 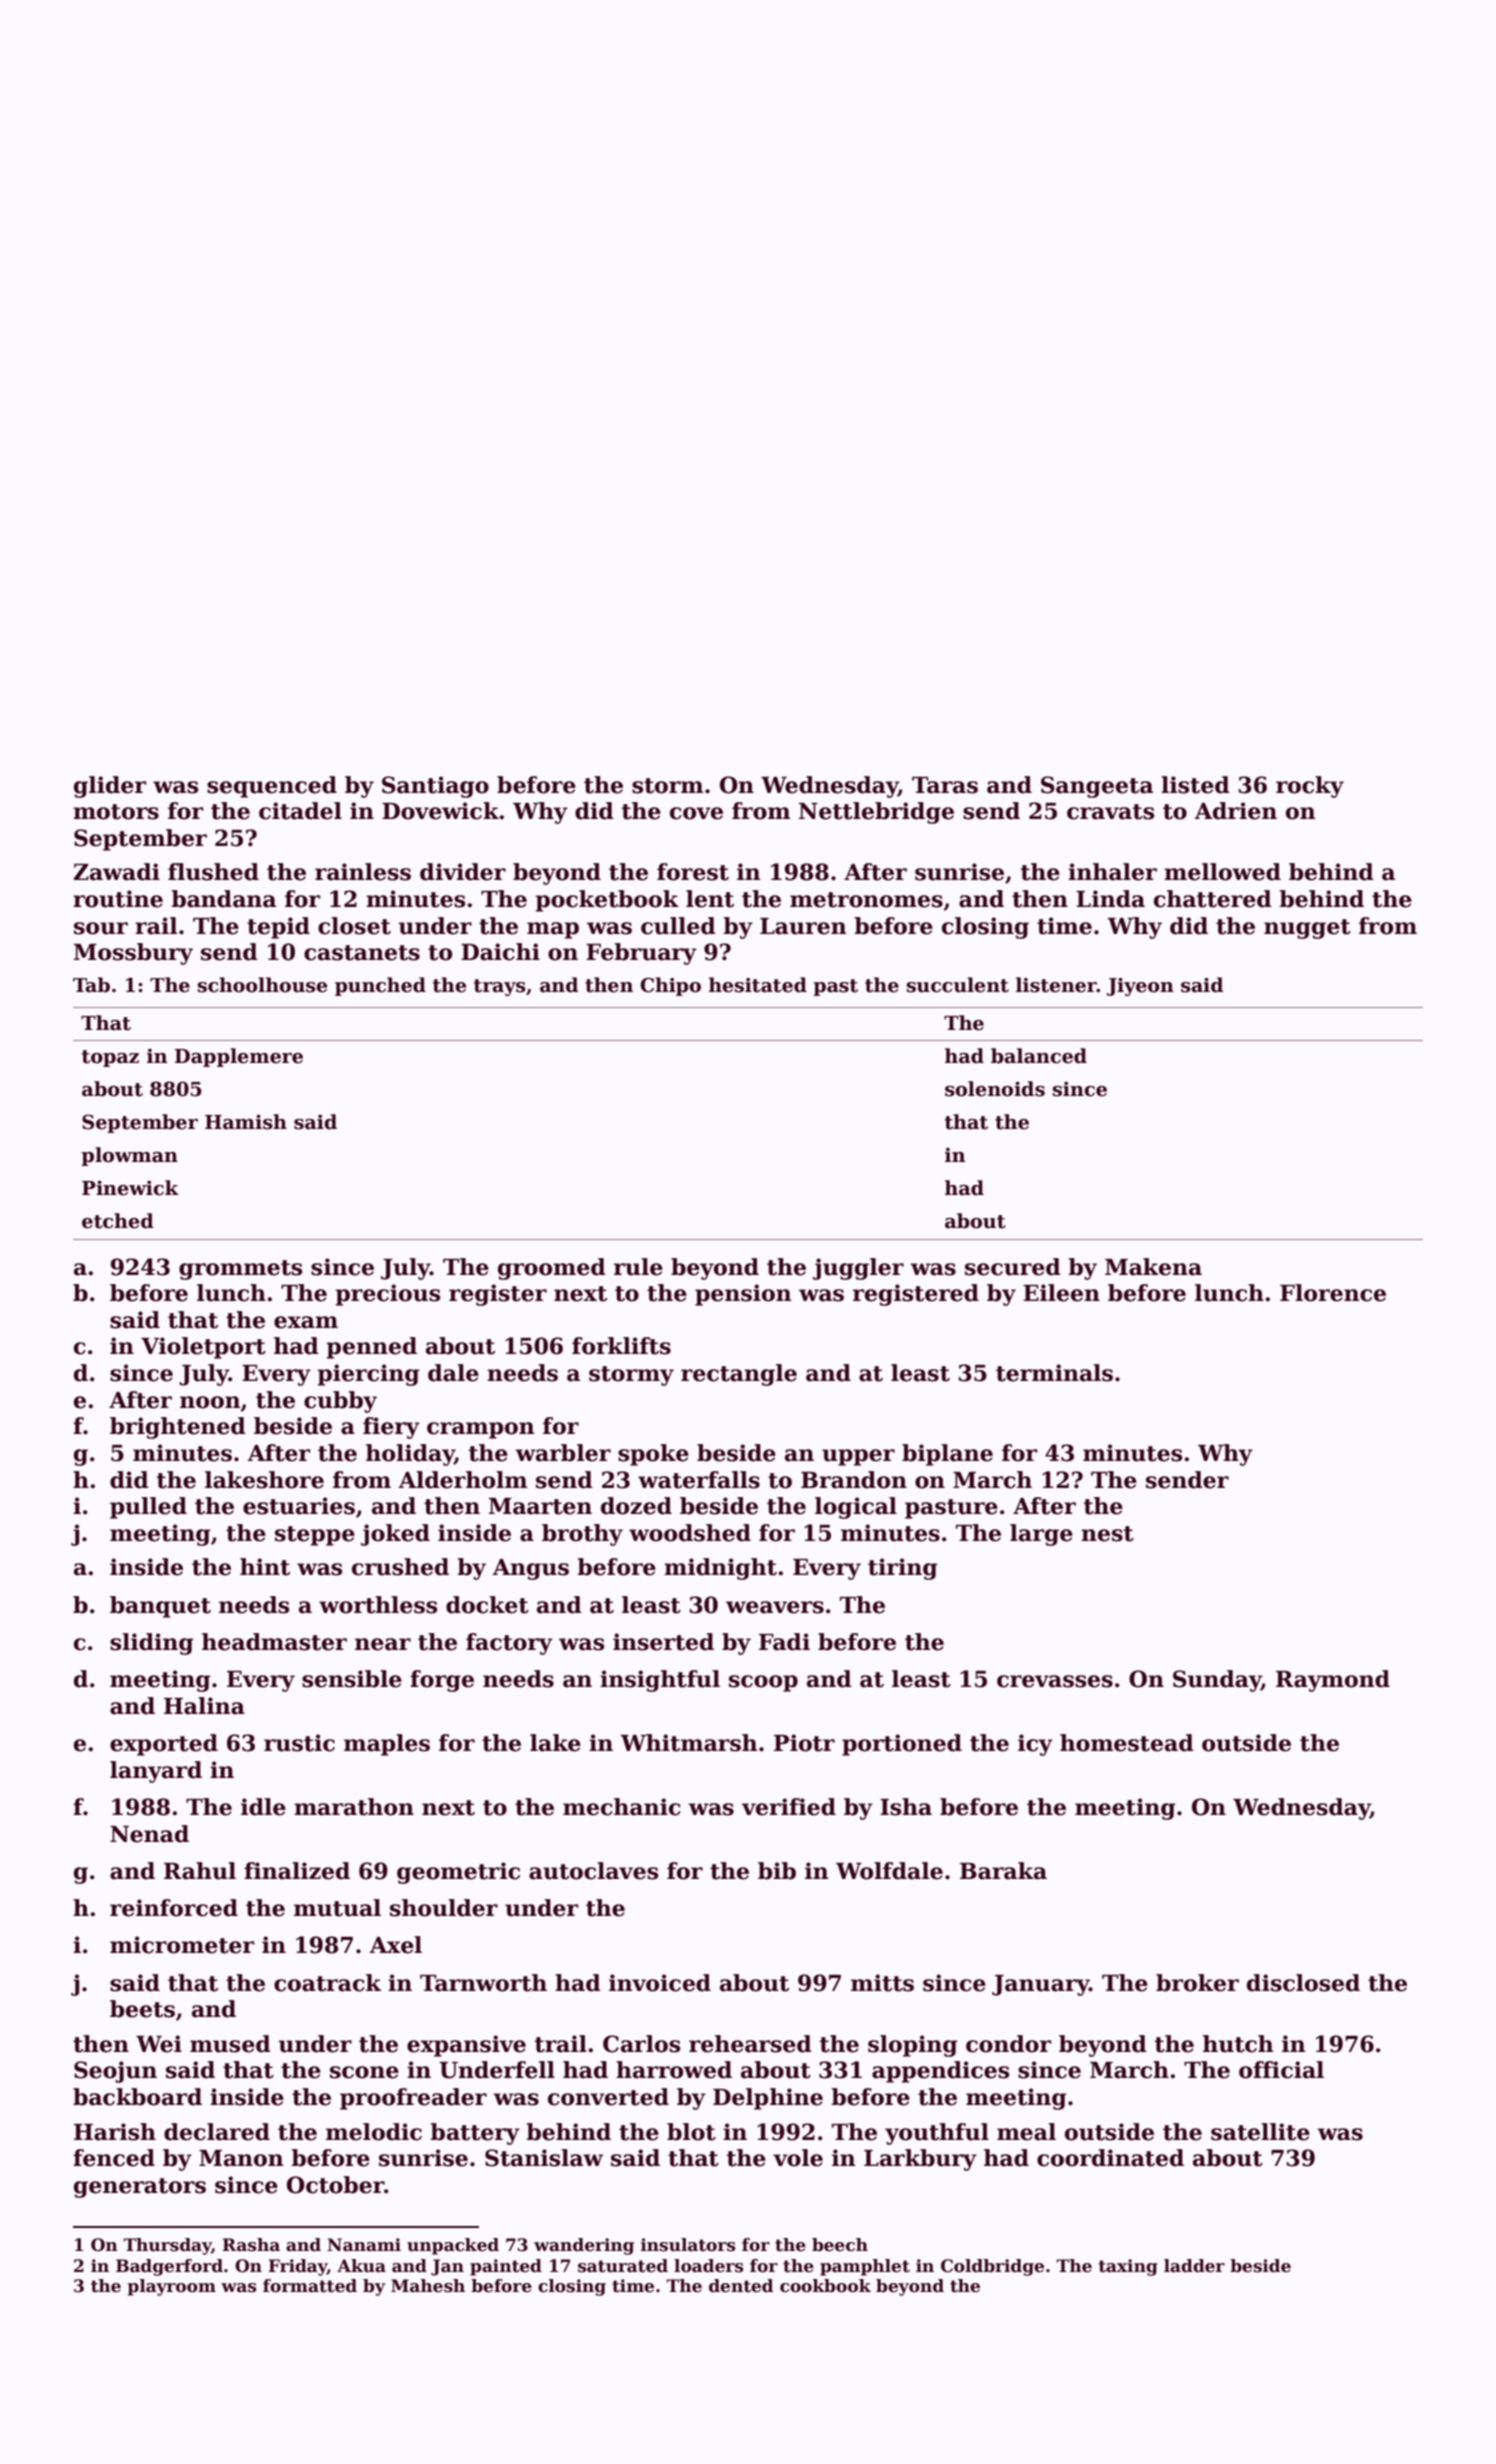 I want to click on nest, so click(x=1107, y=1534).
